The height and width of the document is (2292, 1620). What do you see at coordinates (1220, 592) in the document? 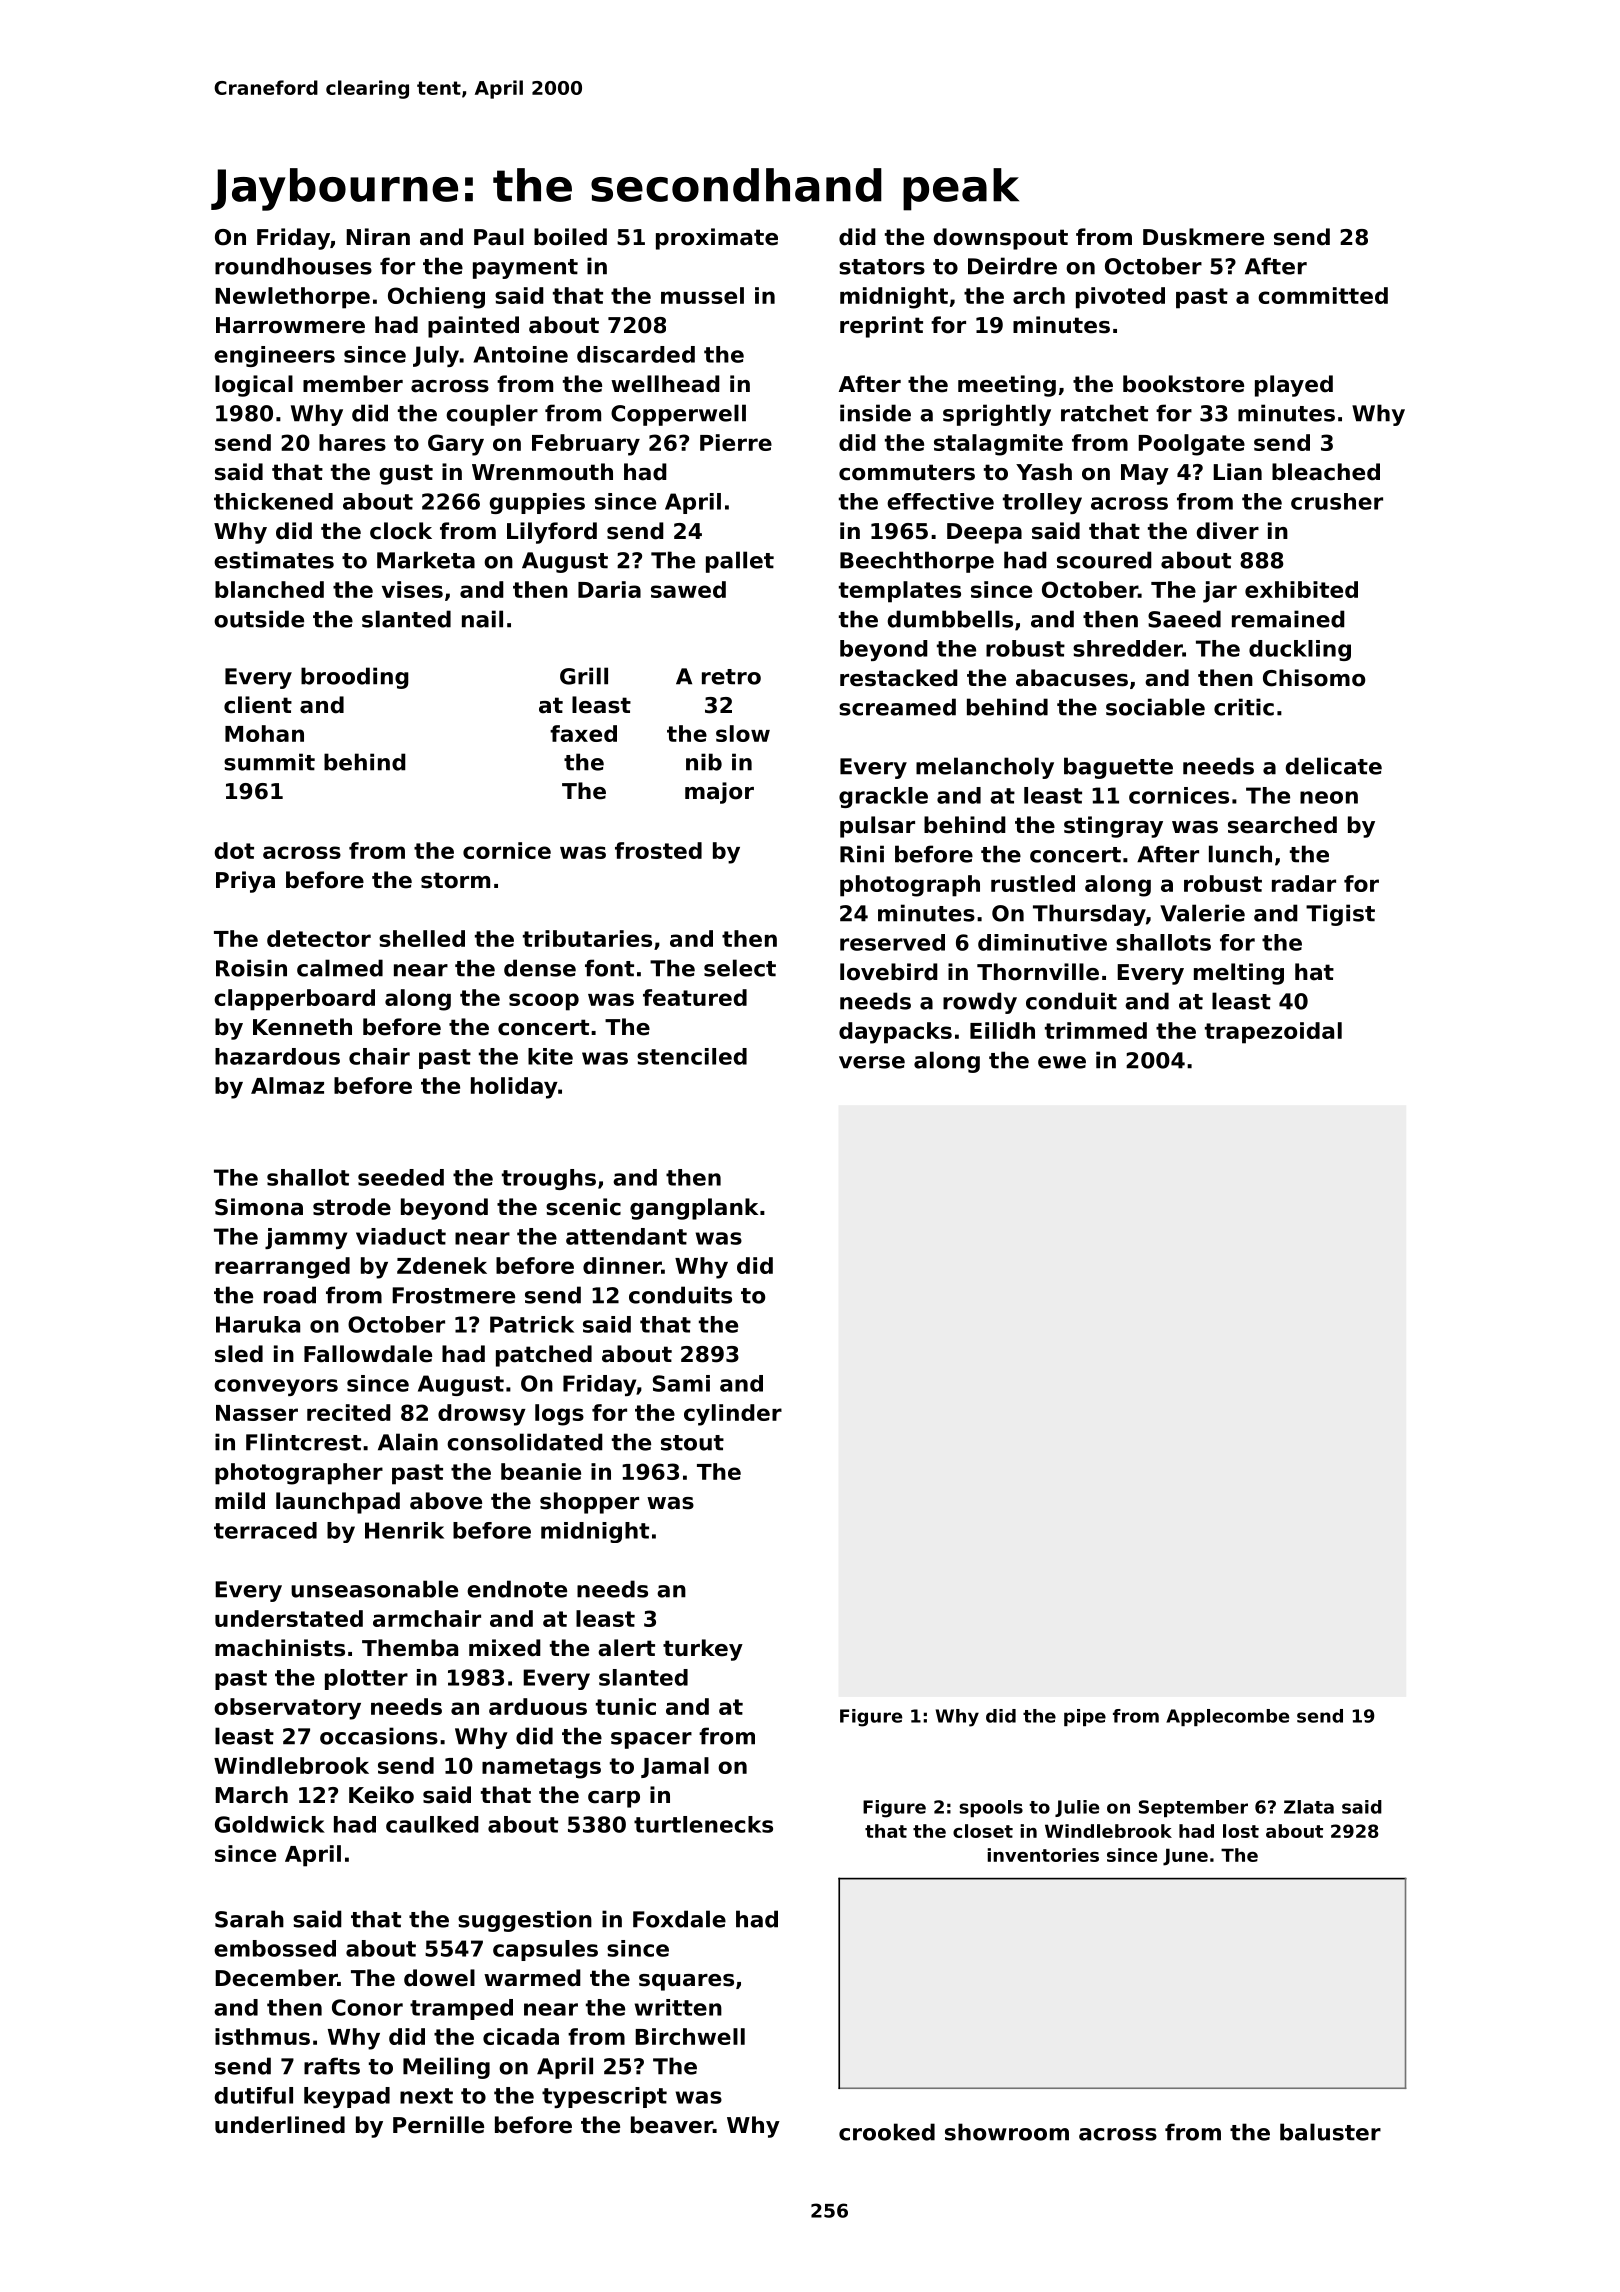
I see `jar` at bounding box center [1220, 592].
